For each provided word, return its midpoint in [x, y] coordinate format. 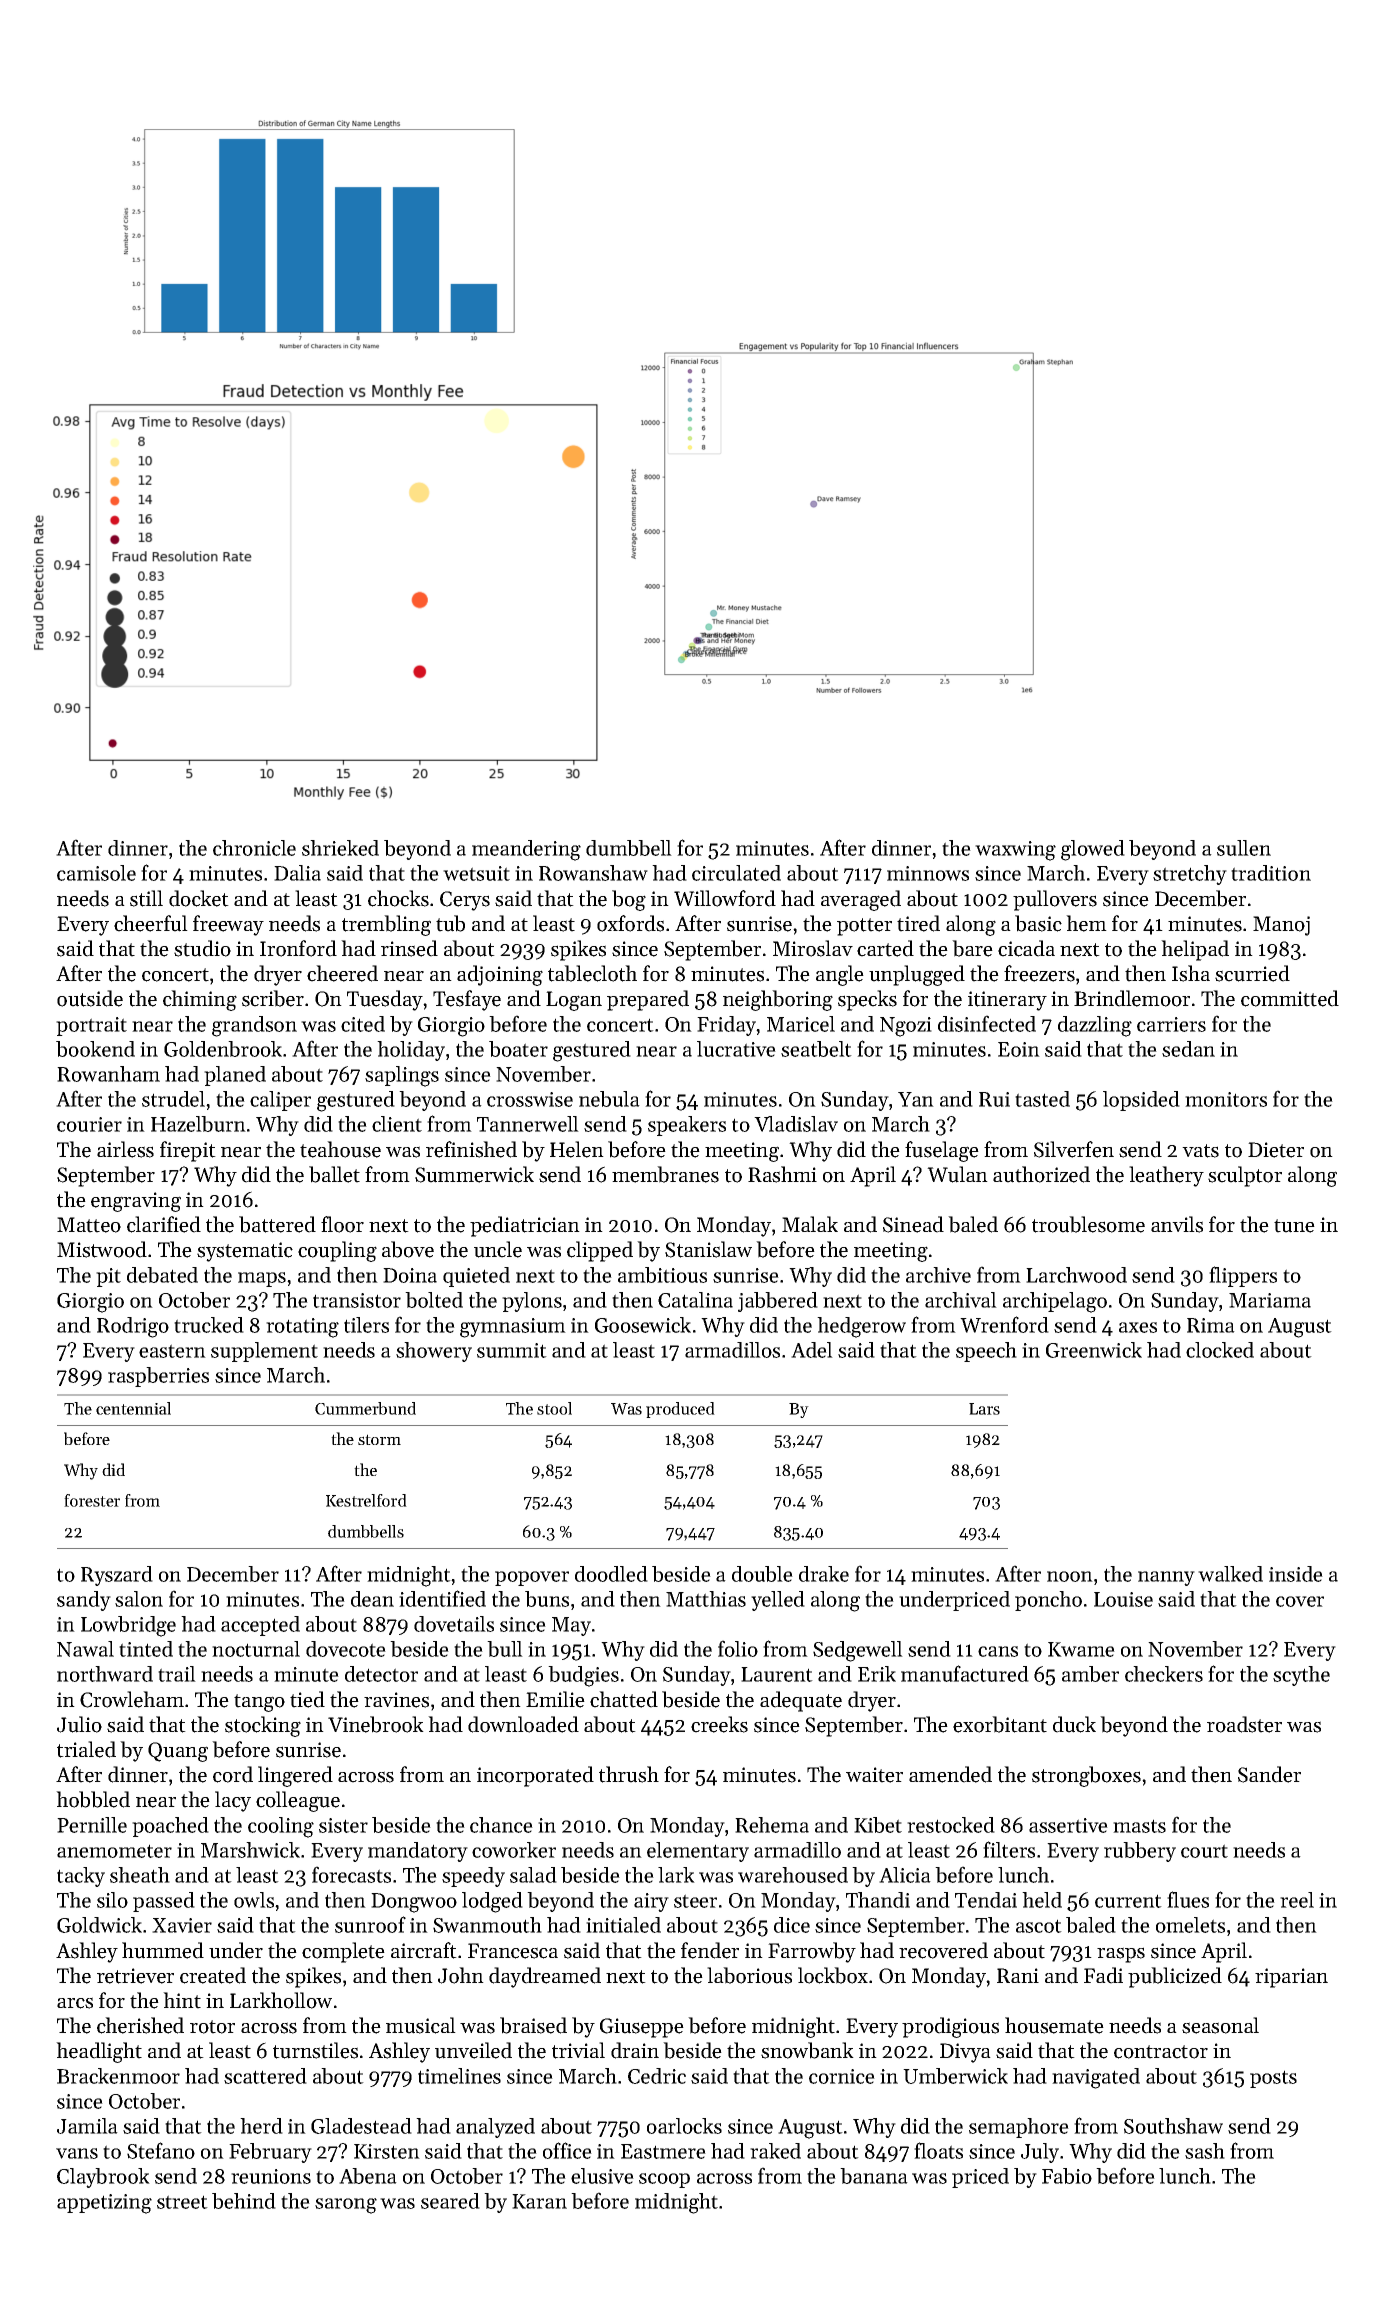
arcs [75, 2003]
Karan [539, 2201]
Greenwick [1094, 1350]
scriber [273, 998]
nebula [609, 1099]
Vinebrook [376, 1724]
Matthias [706, 1599]
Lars [984, 1409]
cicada [1026, 948]
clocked [1220, 1350]
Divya [965, 2053]
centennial [133, 1408]
